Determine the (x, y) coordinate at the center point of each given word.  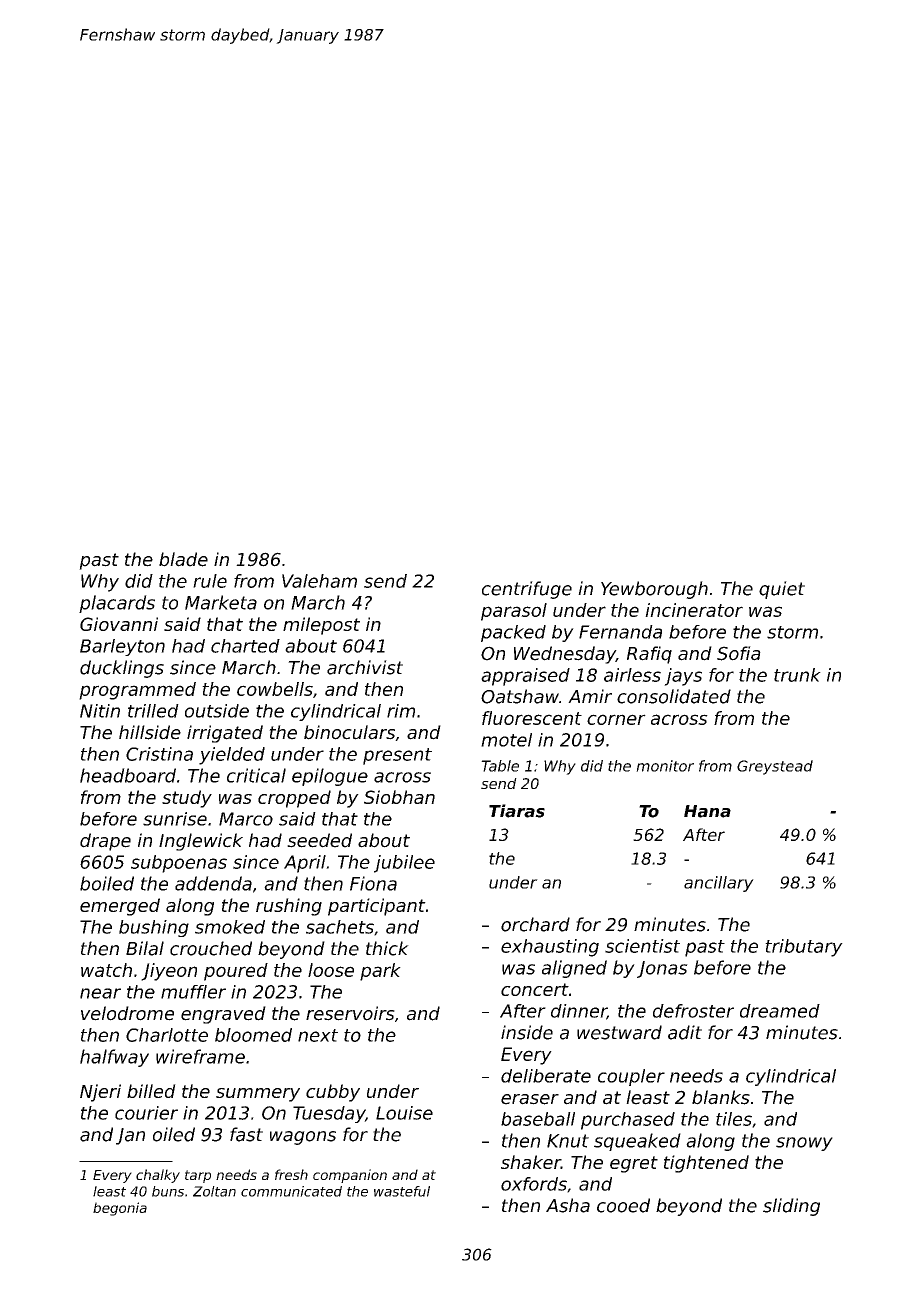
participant (377, 907)
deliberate (546, 1076)
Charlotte (167, 1035)
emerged (120, 907)
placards (117, 604)
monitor (665, 766)
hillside (150, 732)
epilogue (330, 777)
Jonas (662, 969)
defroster (693, 1011)
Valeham (319, 581)
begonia (120, 1209)
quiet (782, 590)
